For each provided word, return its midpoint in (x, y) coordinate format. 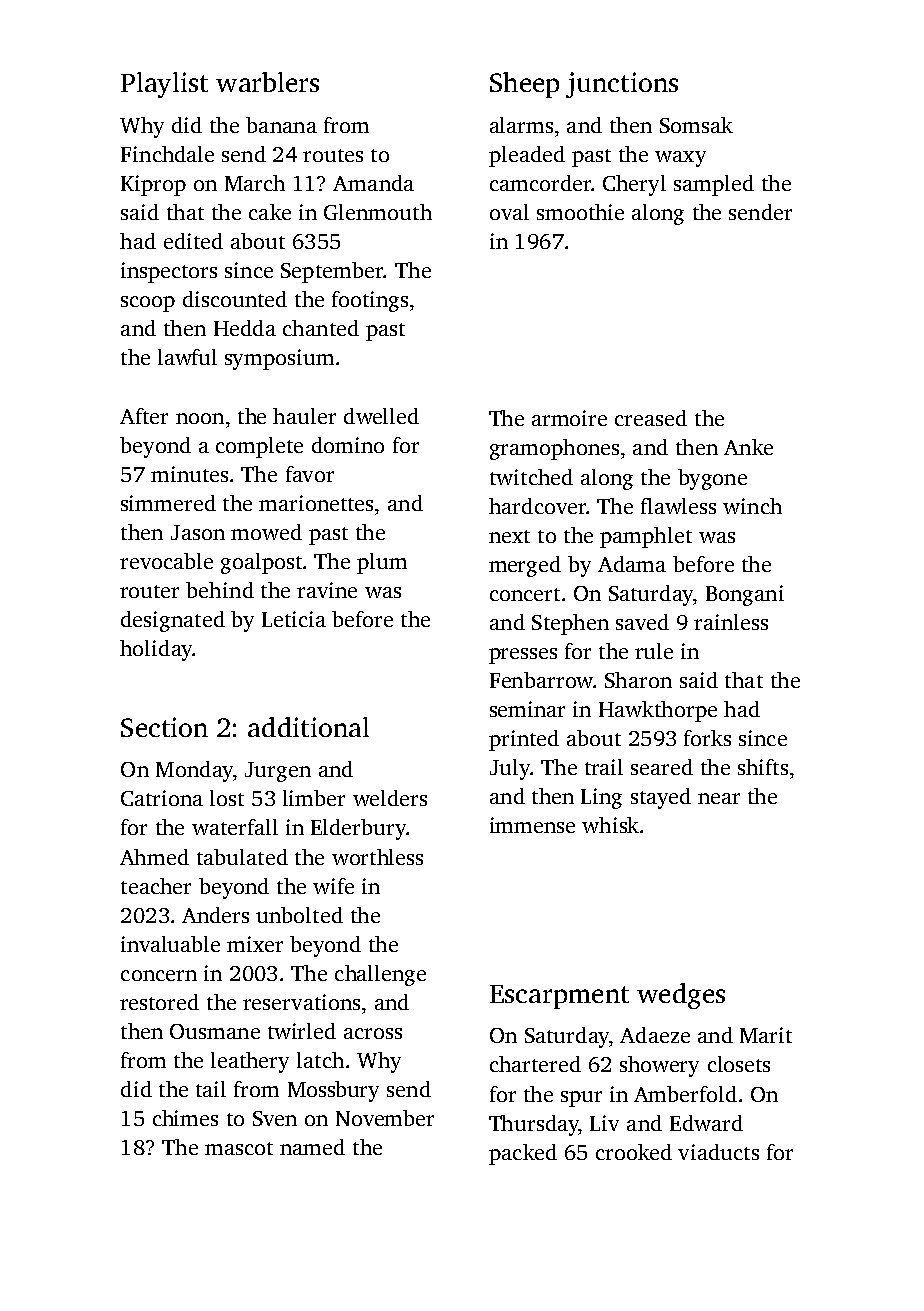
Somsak (696, 125)
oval (509, 212)
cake (270, 212)
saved (642, 622)
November (385, 1118)
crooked (634, 1152)
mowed (266, 532)
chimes (185, 1118)
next (509, 536)
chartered (535, 1064)
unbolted (299, 915)
